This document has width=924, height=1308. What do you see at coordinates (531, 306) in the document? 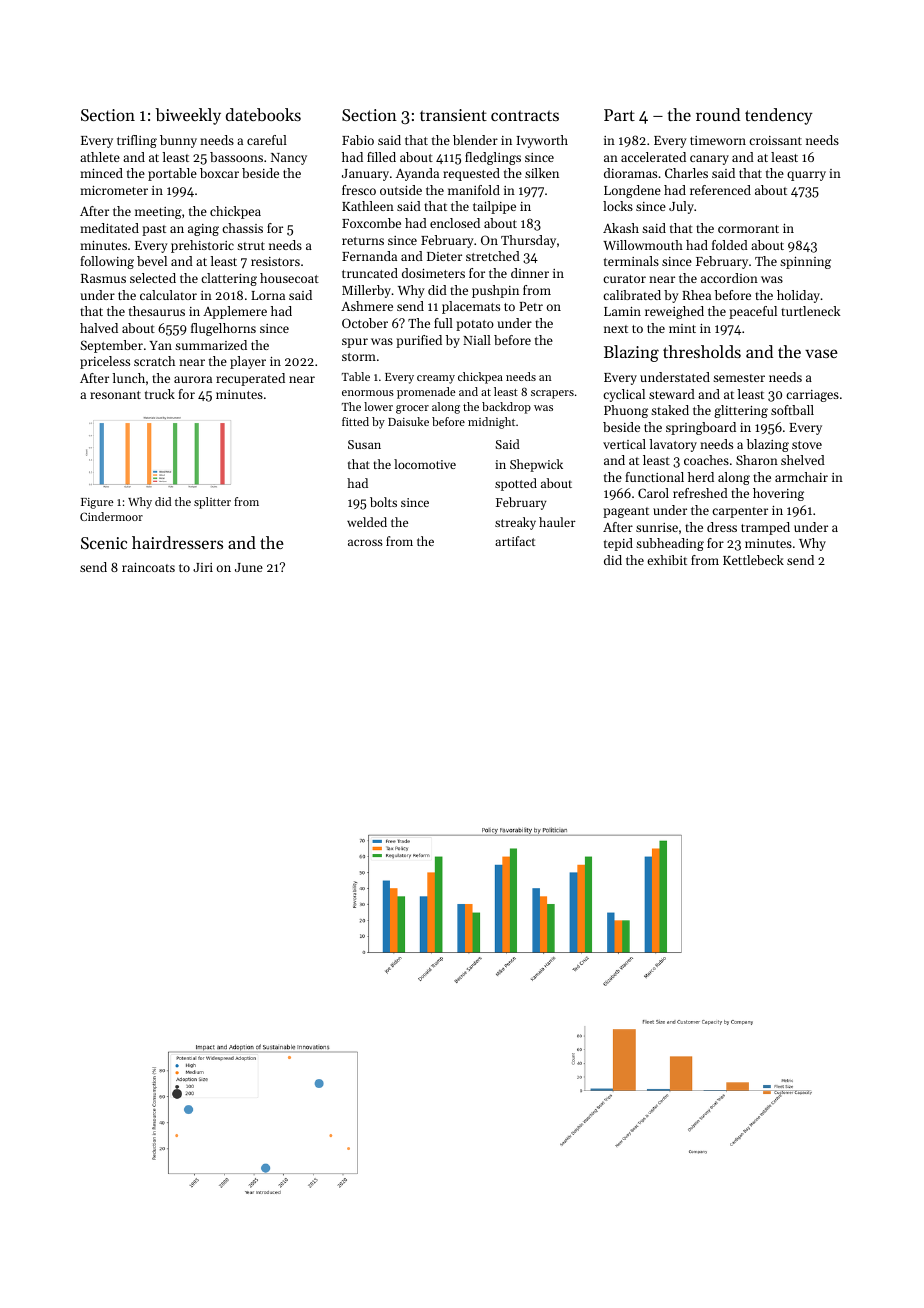
I see `Petr` at bounding box center [531, 306].
